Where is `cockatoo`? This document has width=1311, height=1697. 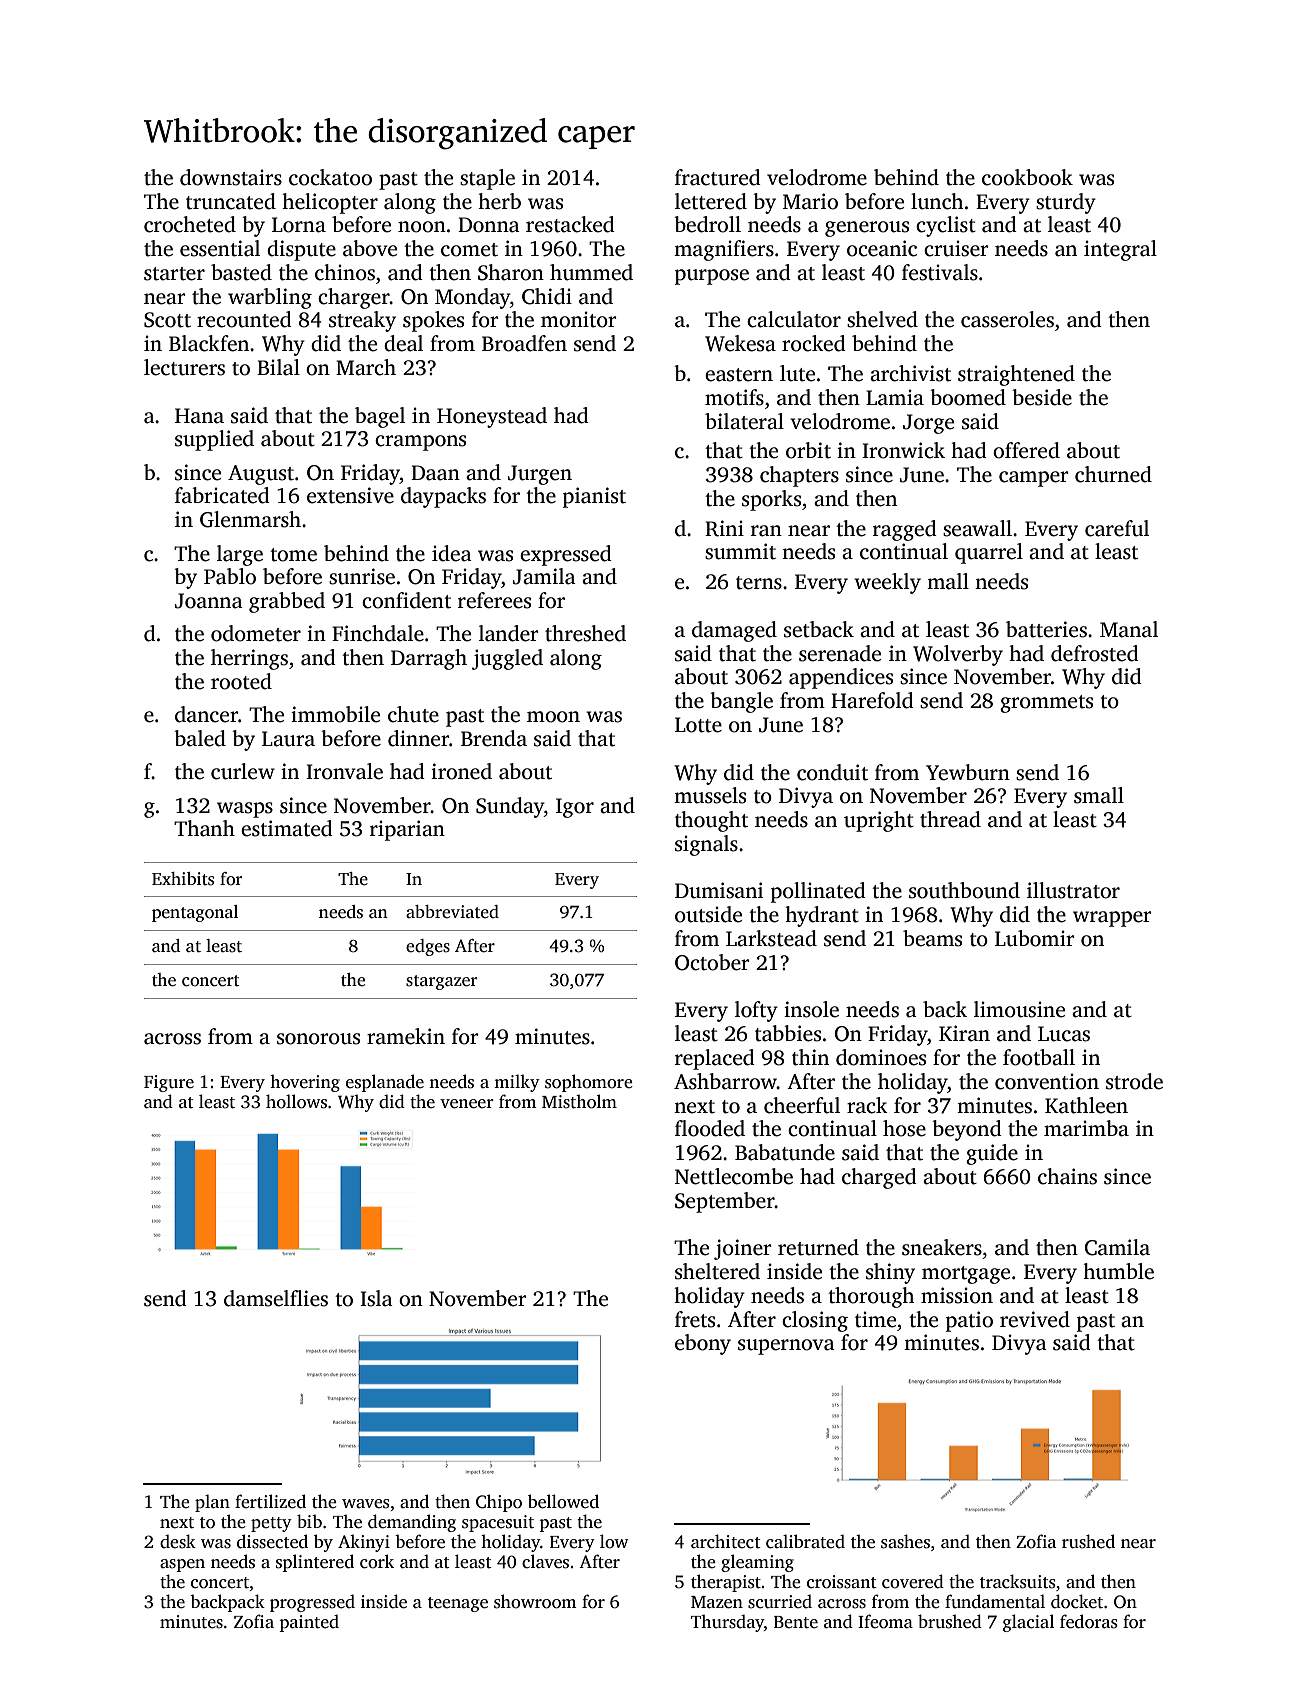 cockatoo is located at coordinates (330, 177).
